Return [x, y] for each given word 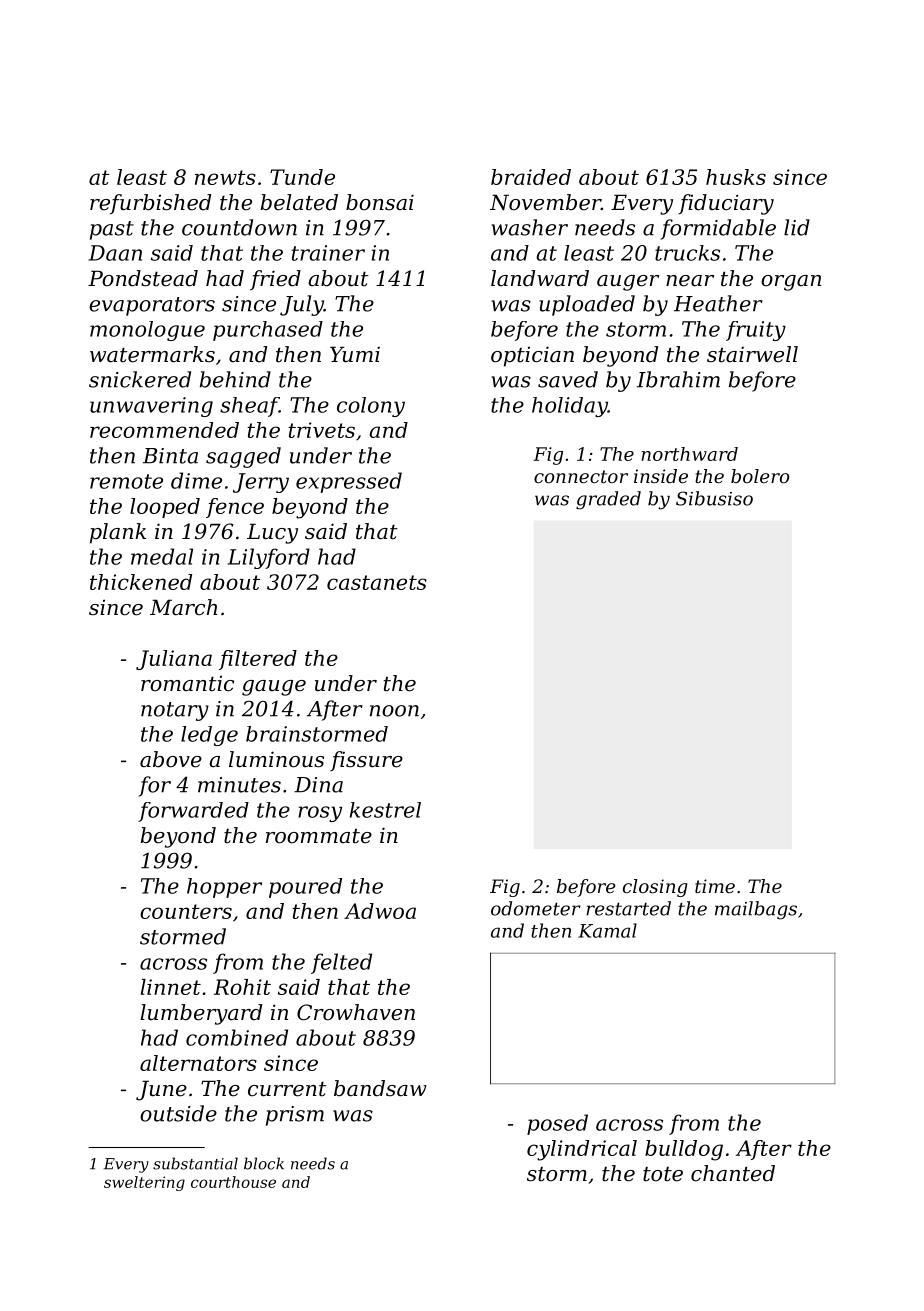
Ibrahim [678, 379]
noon [394, 711]
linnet [171, 987]
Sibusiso [714, 498]
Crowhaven [356, 1012]
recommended [164, 430]
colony [371, 407]
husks [736, 177]
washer [529, 227]
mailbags [756, 910]
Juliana [174, 660]
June [161, 1090]
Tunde [302, 177]
